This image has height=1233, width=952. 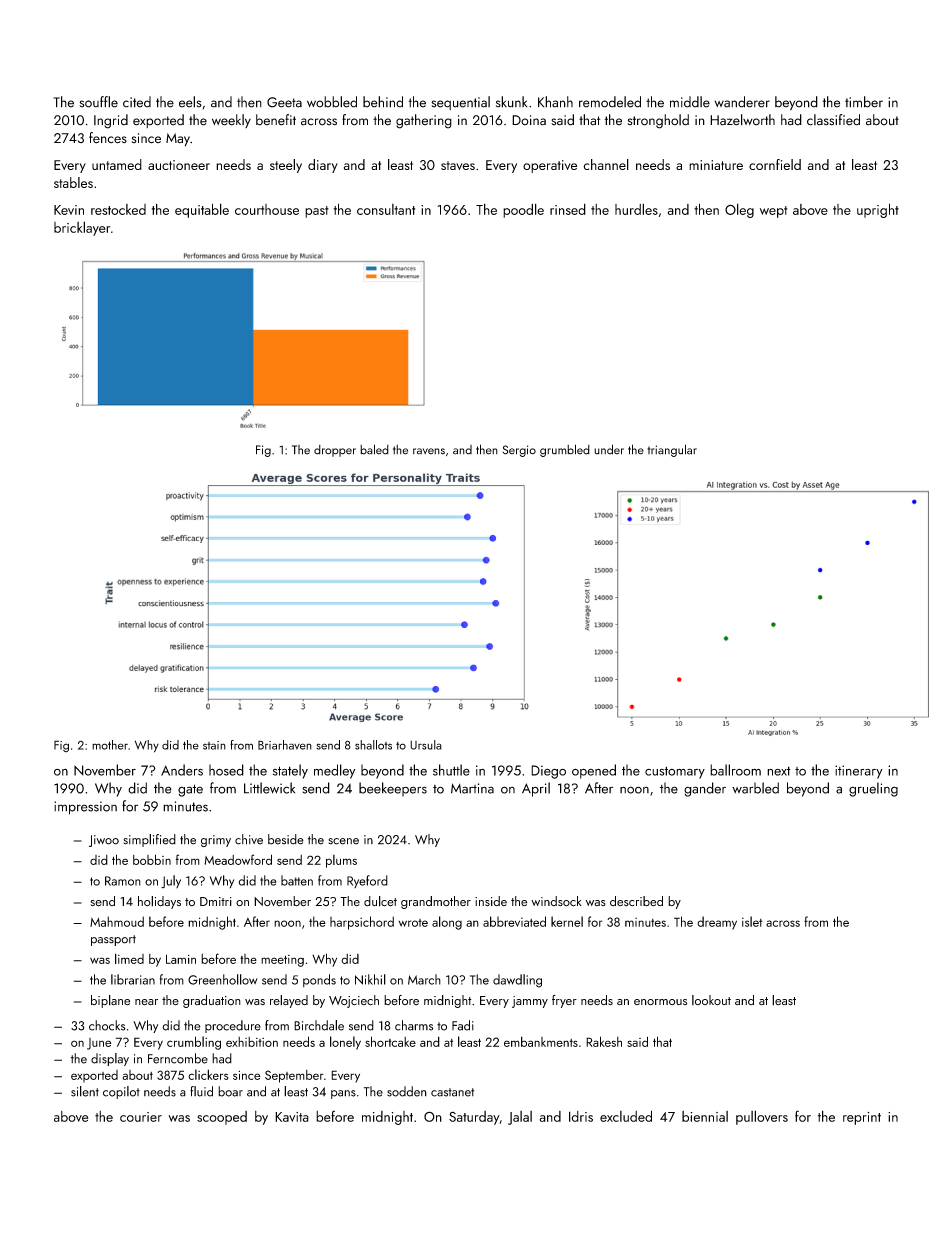 What do you see at coordinates (426, 745) in the image?
I see `Ursula` at bounding box center [426, 745].
